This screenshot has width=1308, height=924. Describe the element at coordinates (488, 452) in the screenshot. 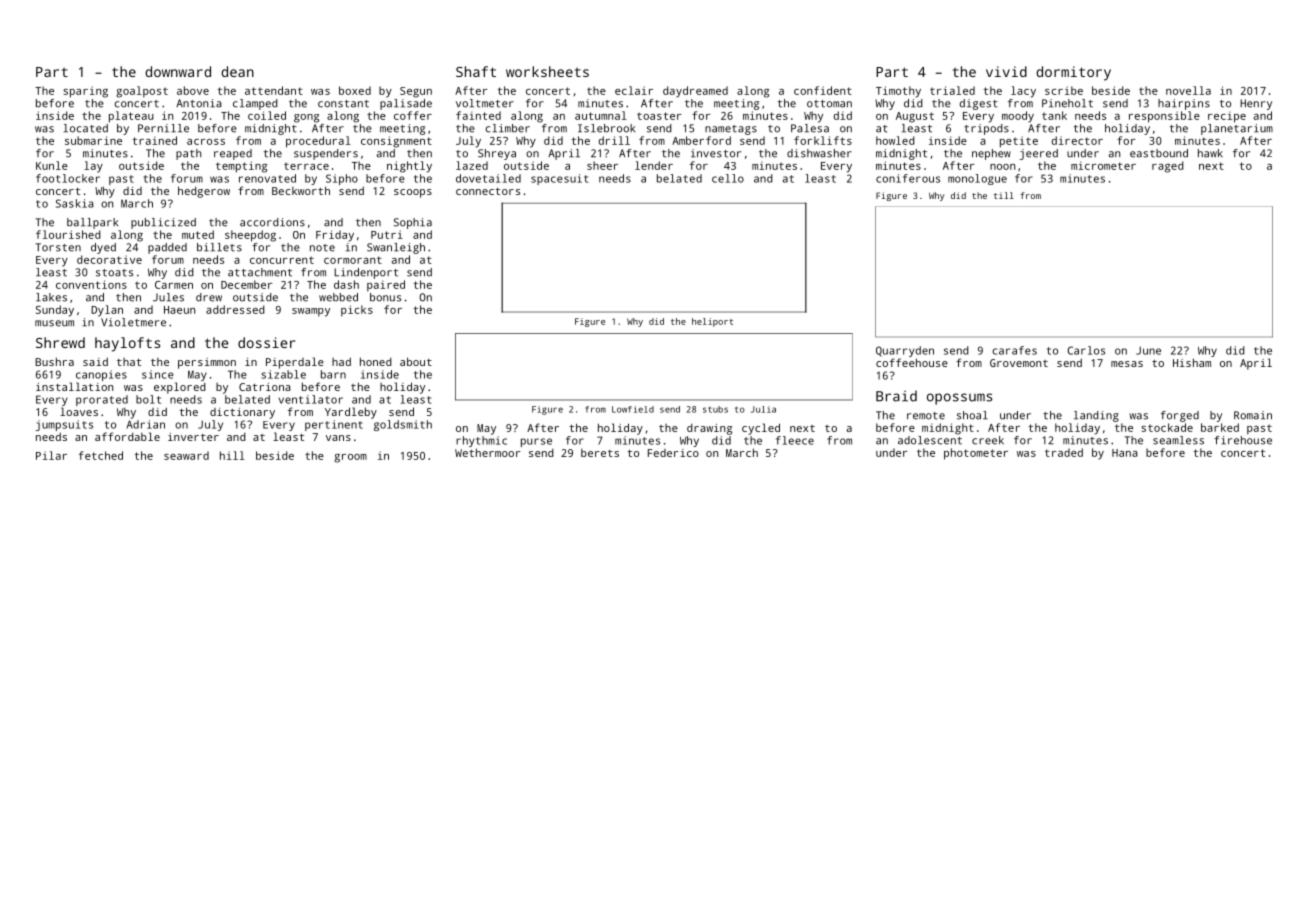

I see `Wethermoor` at that location.
